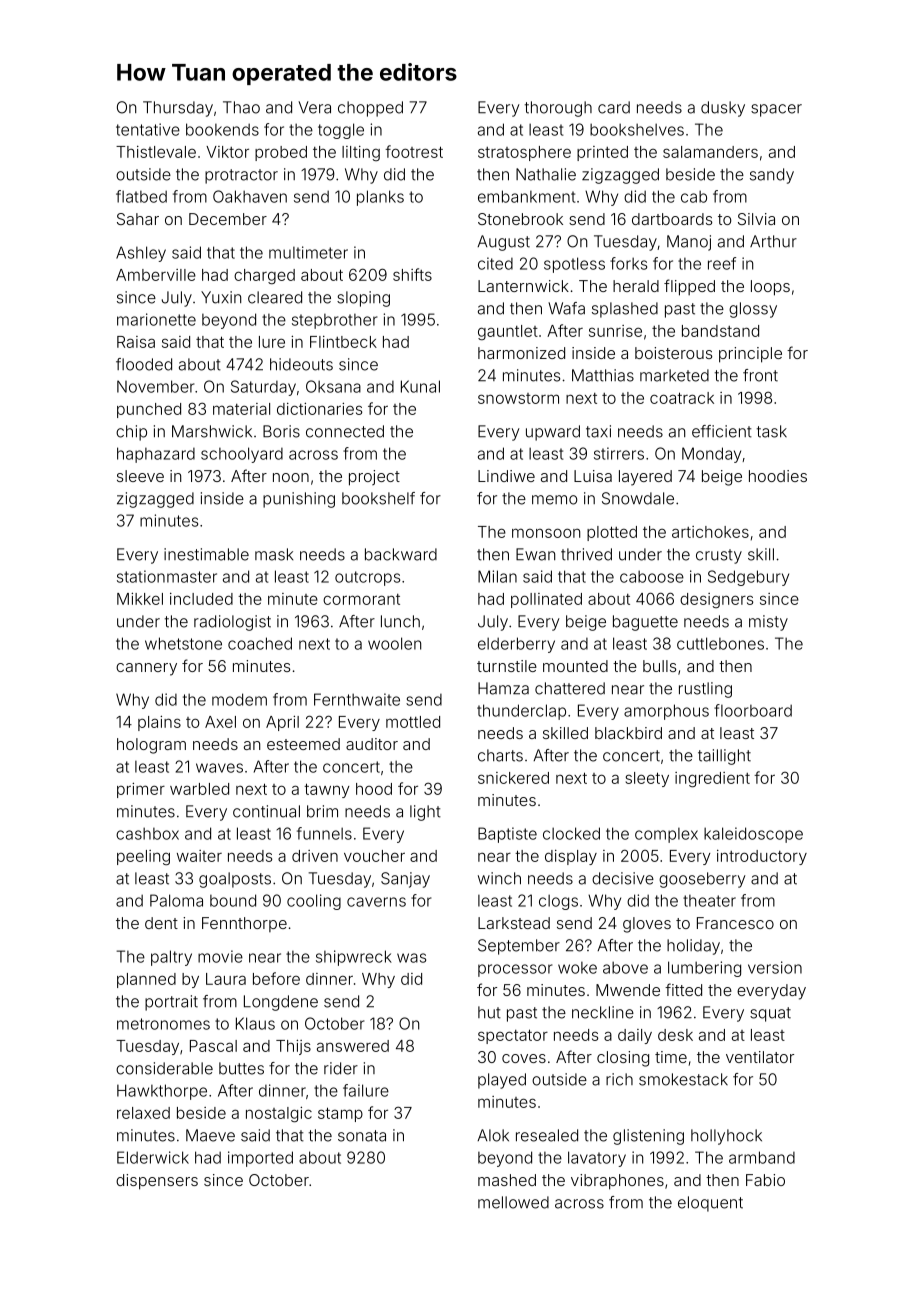  Describe the element at coordinates (362, 1136) in the document. I see `sonata` at that location.
